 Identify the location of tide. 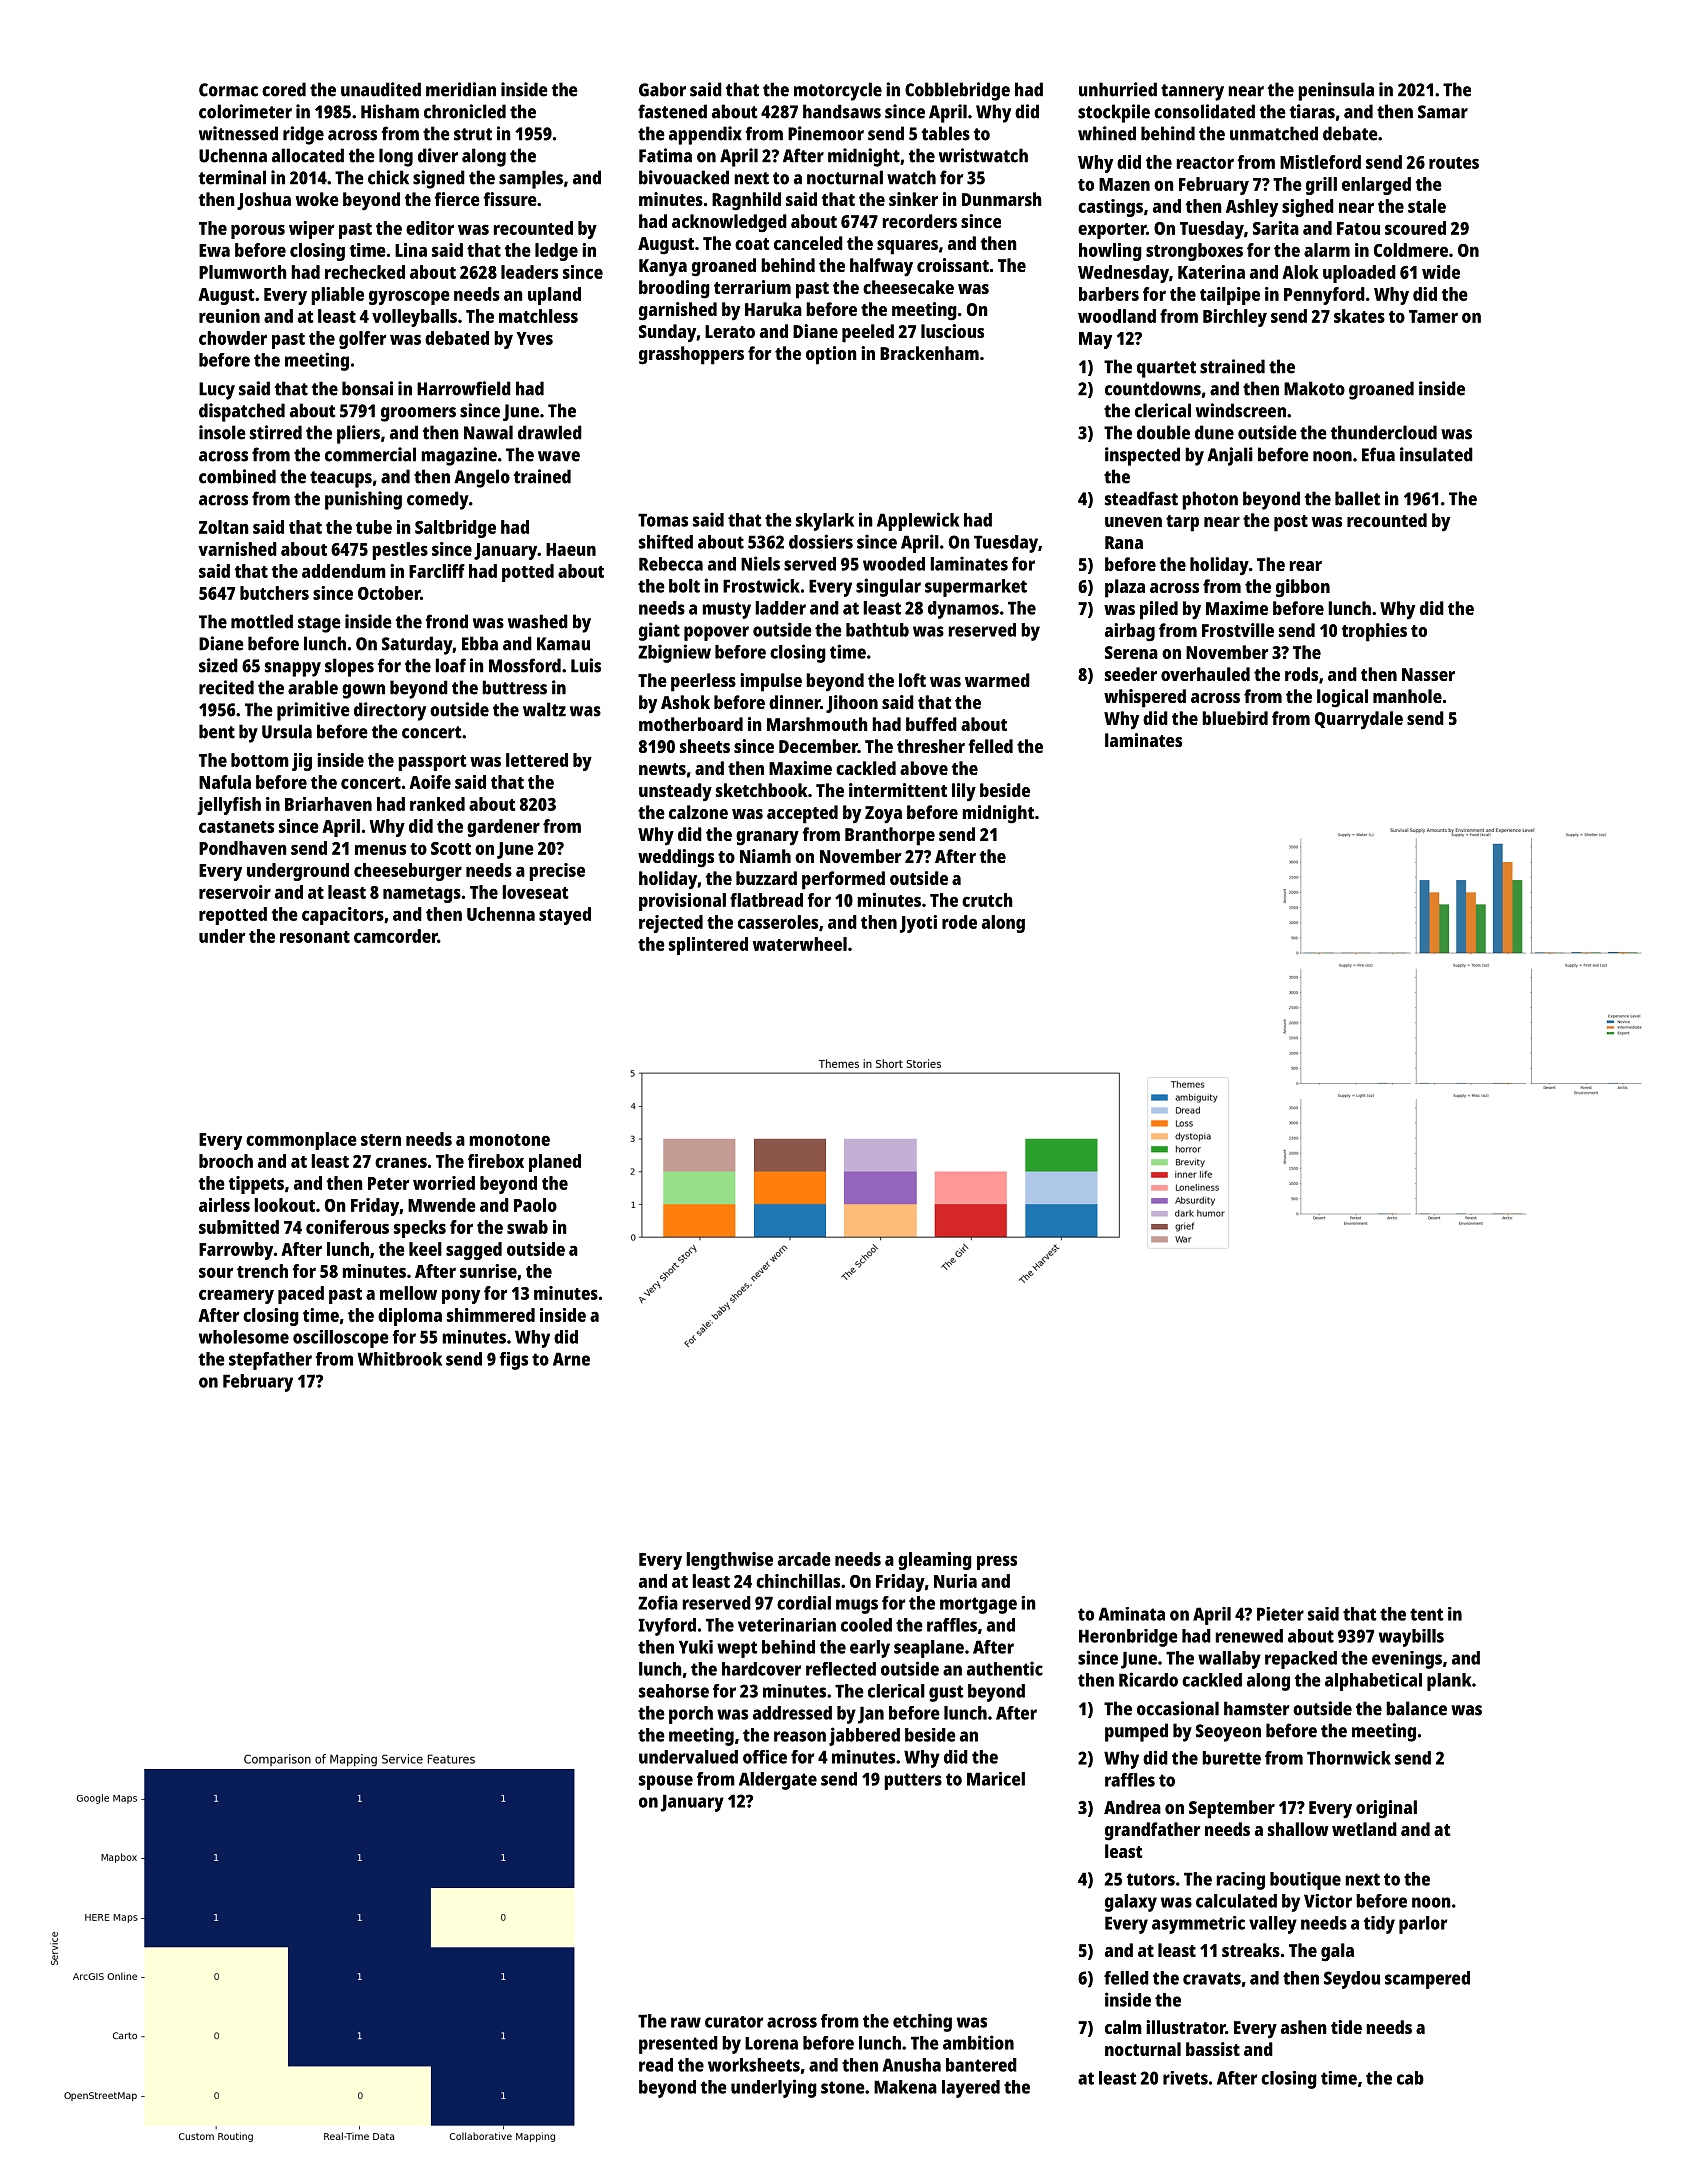
(1346, 2027).
